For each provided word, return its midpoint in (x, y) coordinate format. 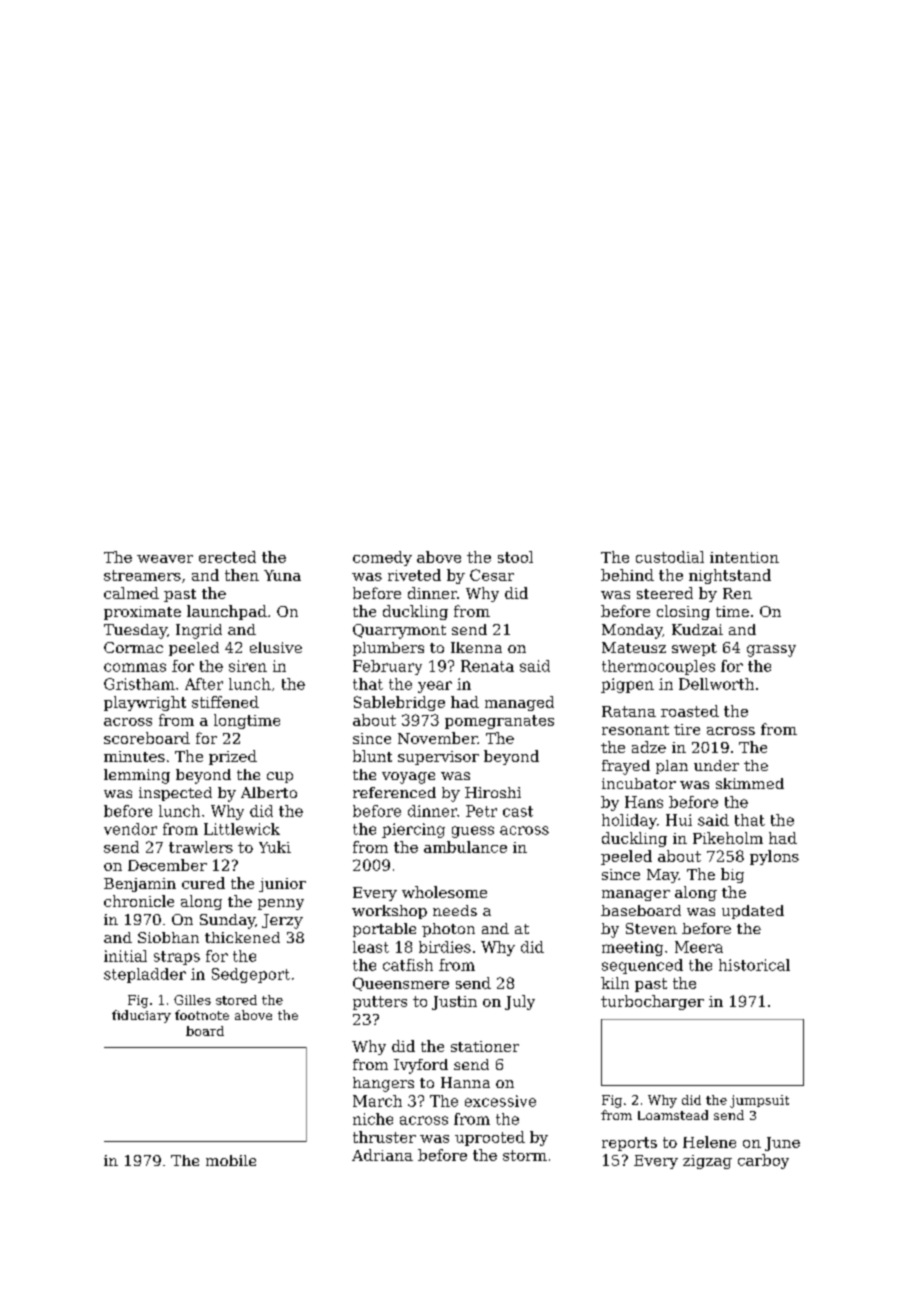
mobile (231, 1160)
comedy (382, 558)
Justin (454, 1003)
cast (518, 811)
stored (236, 1000)
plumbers (388, 649)
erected (227, 557)
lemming (137, 776)
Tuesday (135, 631)
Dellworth (716, 684)
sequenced (642, 966)
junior (282, 885)
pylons (774, 857)
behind (627, 575)
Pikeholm (728, 838)
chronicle (139, 901)
